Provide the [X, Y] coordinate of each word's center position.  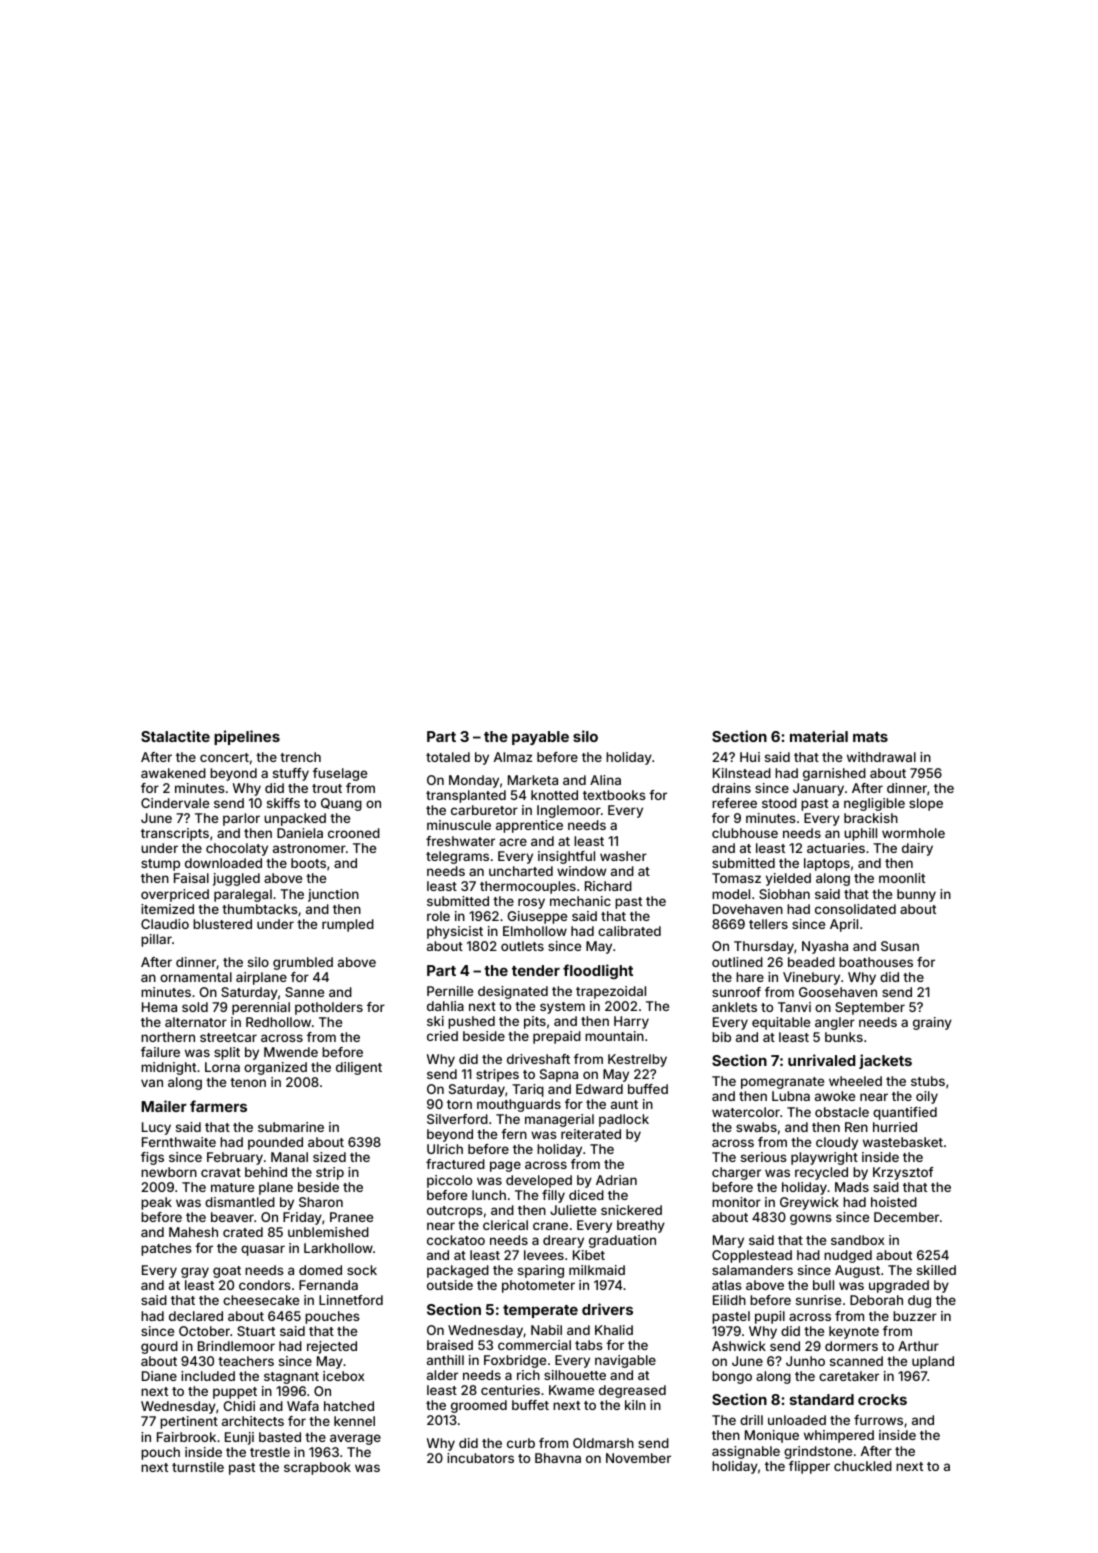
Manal [289, 1157]
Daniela [300, 833]
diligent [359, 1068]
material [819, 736]
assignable [746, 1452]
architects [253, 1421]
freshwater [460, 841]
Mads [852, 1187]
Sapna [559, 1075]
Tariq [528, 1090]
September [870, 1008]
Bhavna [558, 1458]
